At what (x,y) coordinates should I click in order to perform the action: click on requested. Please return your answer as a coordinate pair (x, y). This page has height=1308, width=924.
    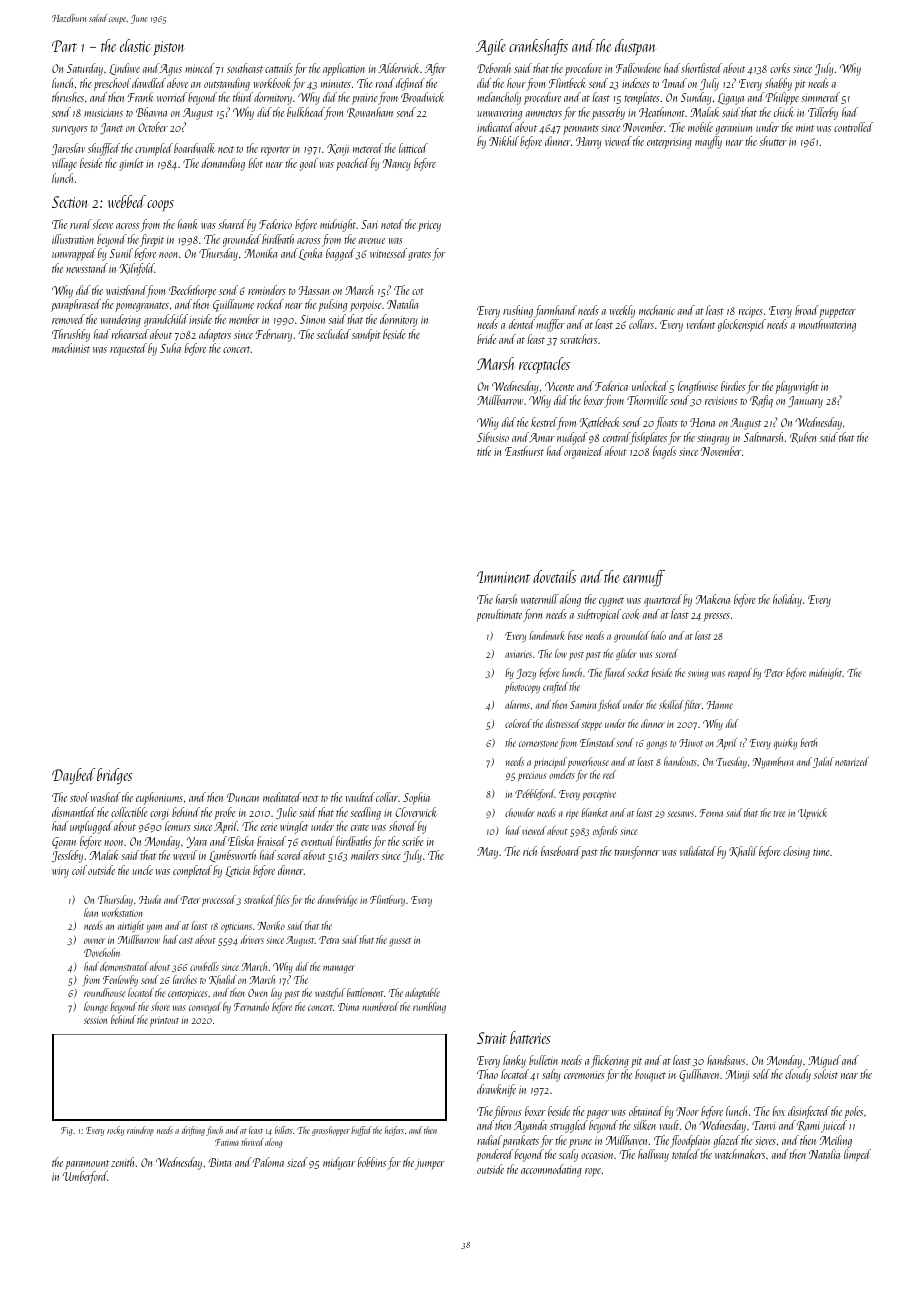
    Looking at the image, I should click on (128, 349).
